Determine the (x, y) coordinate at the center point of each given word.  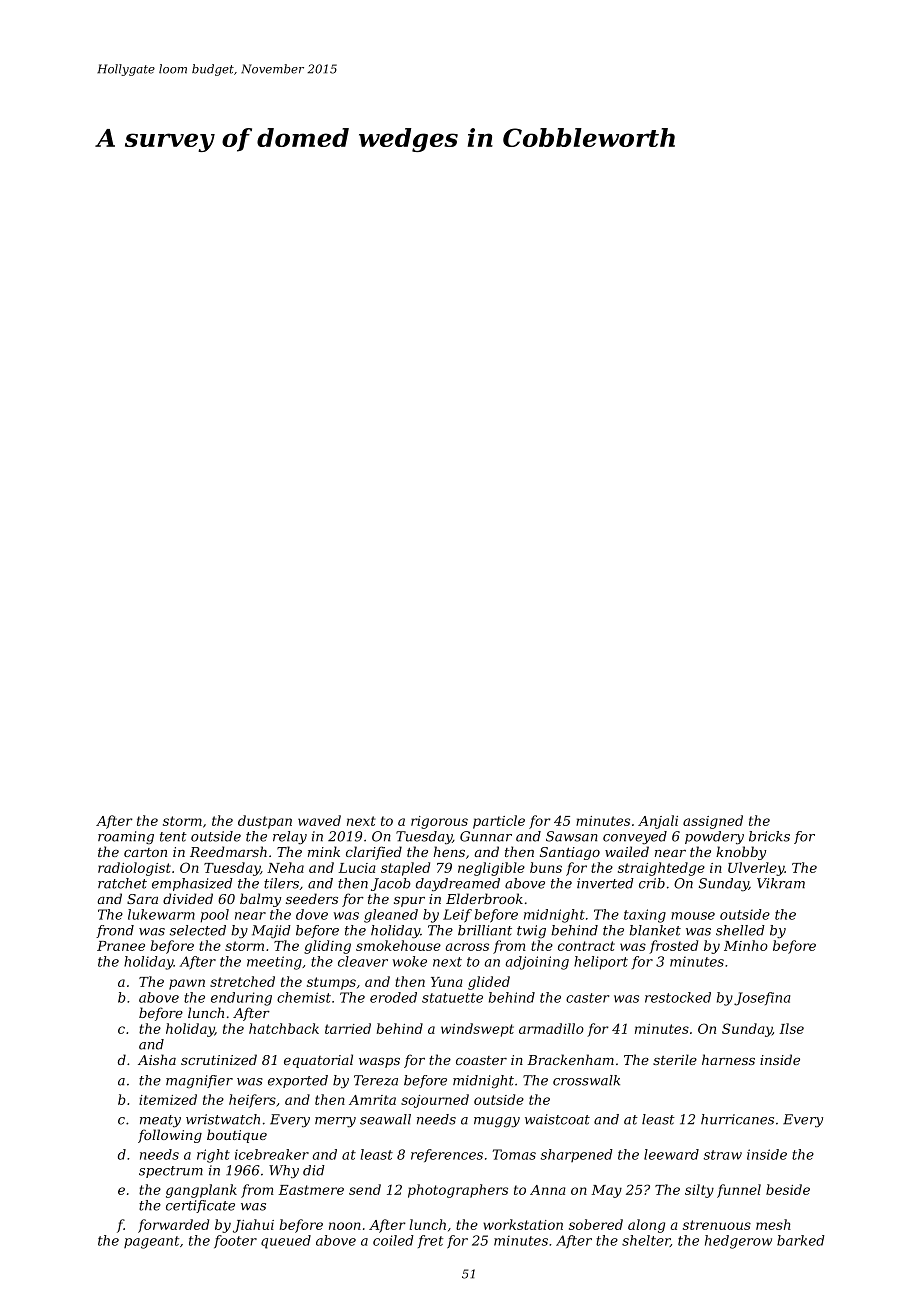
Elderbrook (484, 898)
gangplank (201, 1191)
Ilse (791, 1028)
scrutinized (219, 1060)
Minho (746, 945)
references (447, 1155)
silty (699, 1191)
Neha (285, 867)
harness (728, 1059)
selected (197, 930)
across (467, 947)
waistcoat (557, 1119)
